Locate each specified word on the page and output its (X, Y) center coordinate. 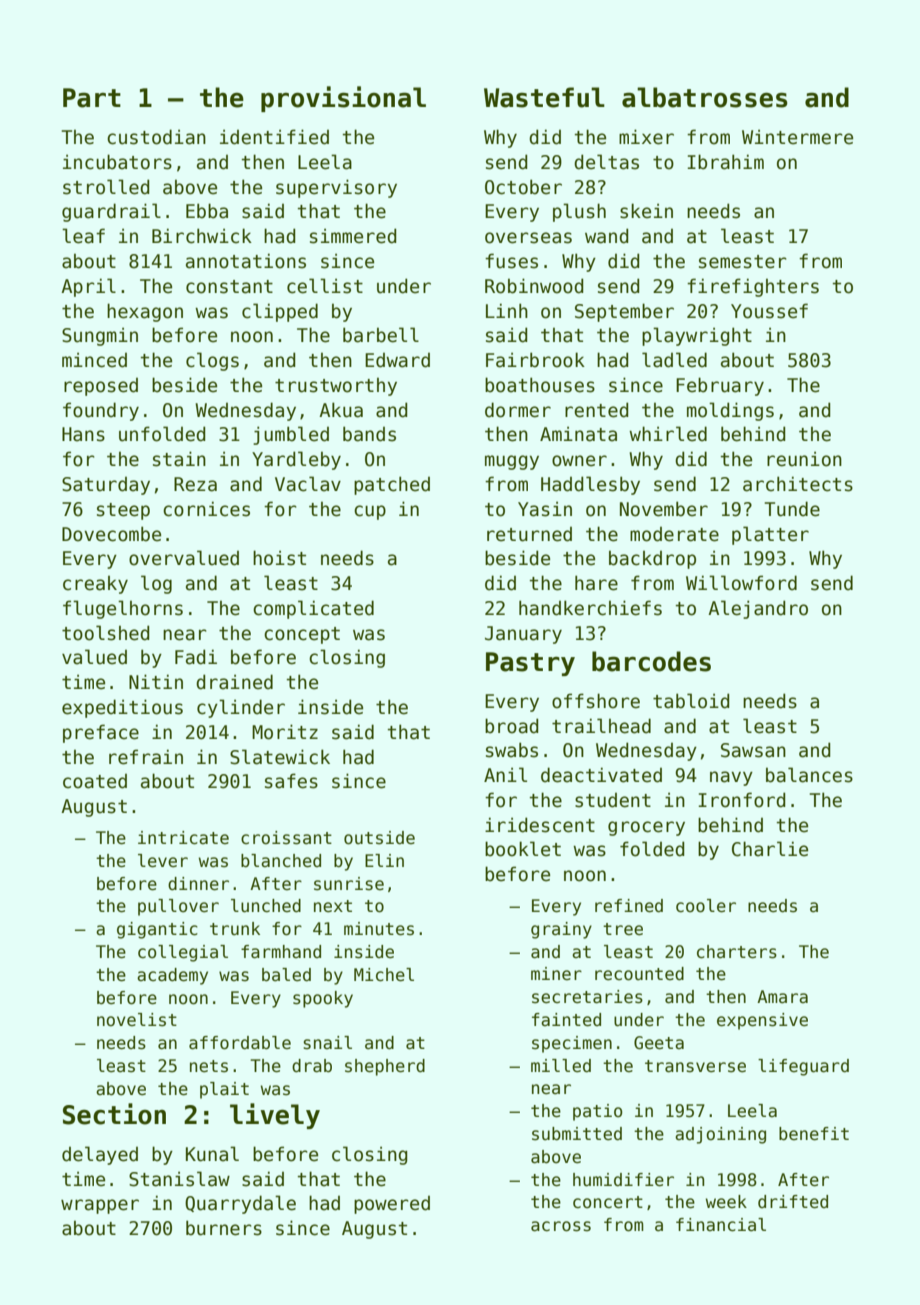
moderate (674, 534)
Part (92, 98)
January (523, 635)
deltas (606, 162)
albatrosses (705, 97)
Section (114, 1114)
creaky (95, 585)
